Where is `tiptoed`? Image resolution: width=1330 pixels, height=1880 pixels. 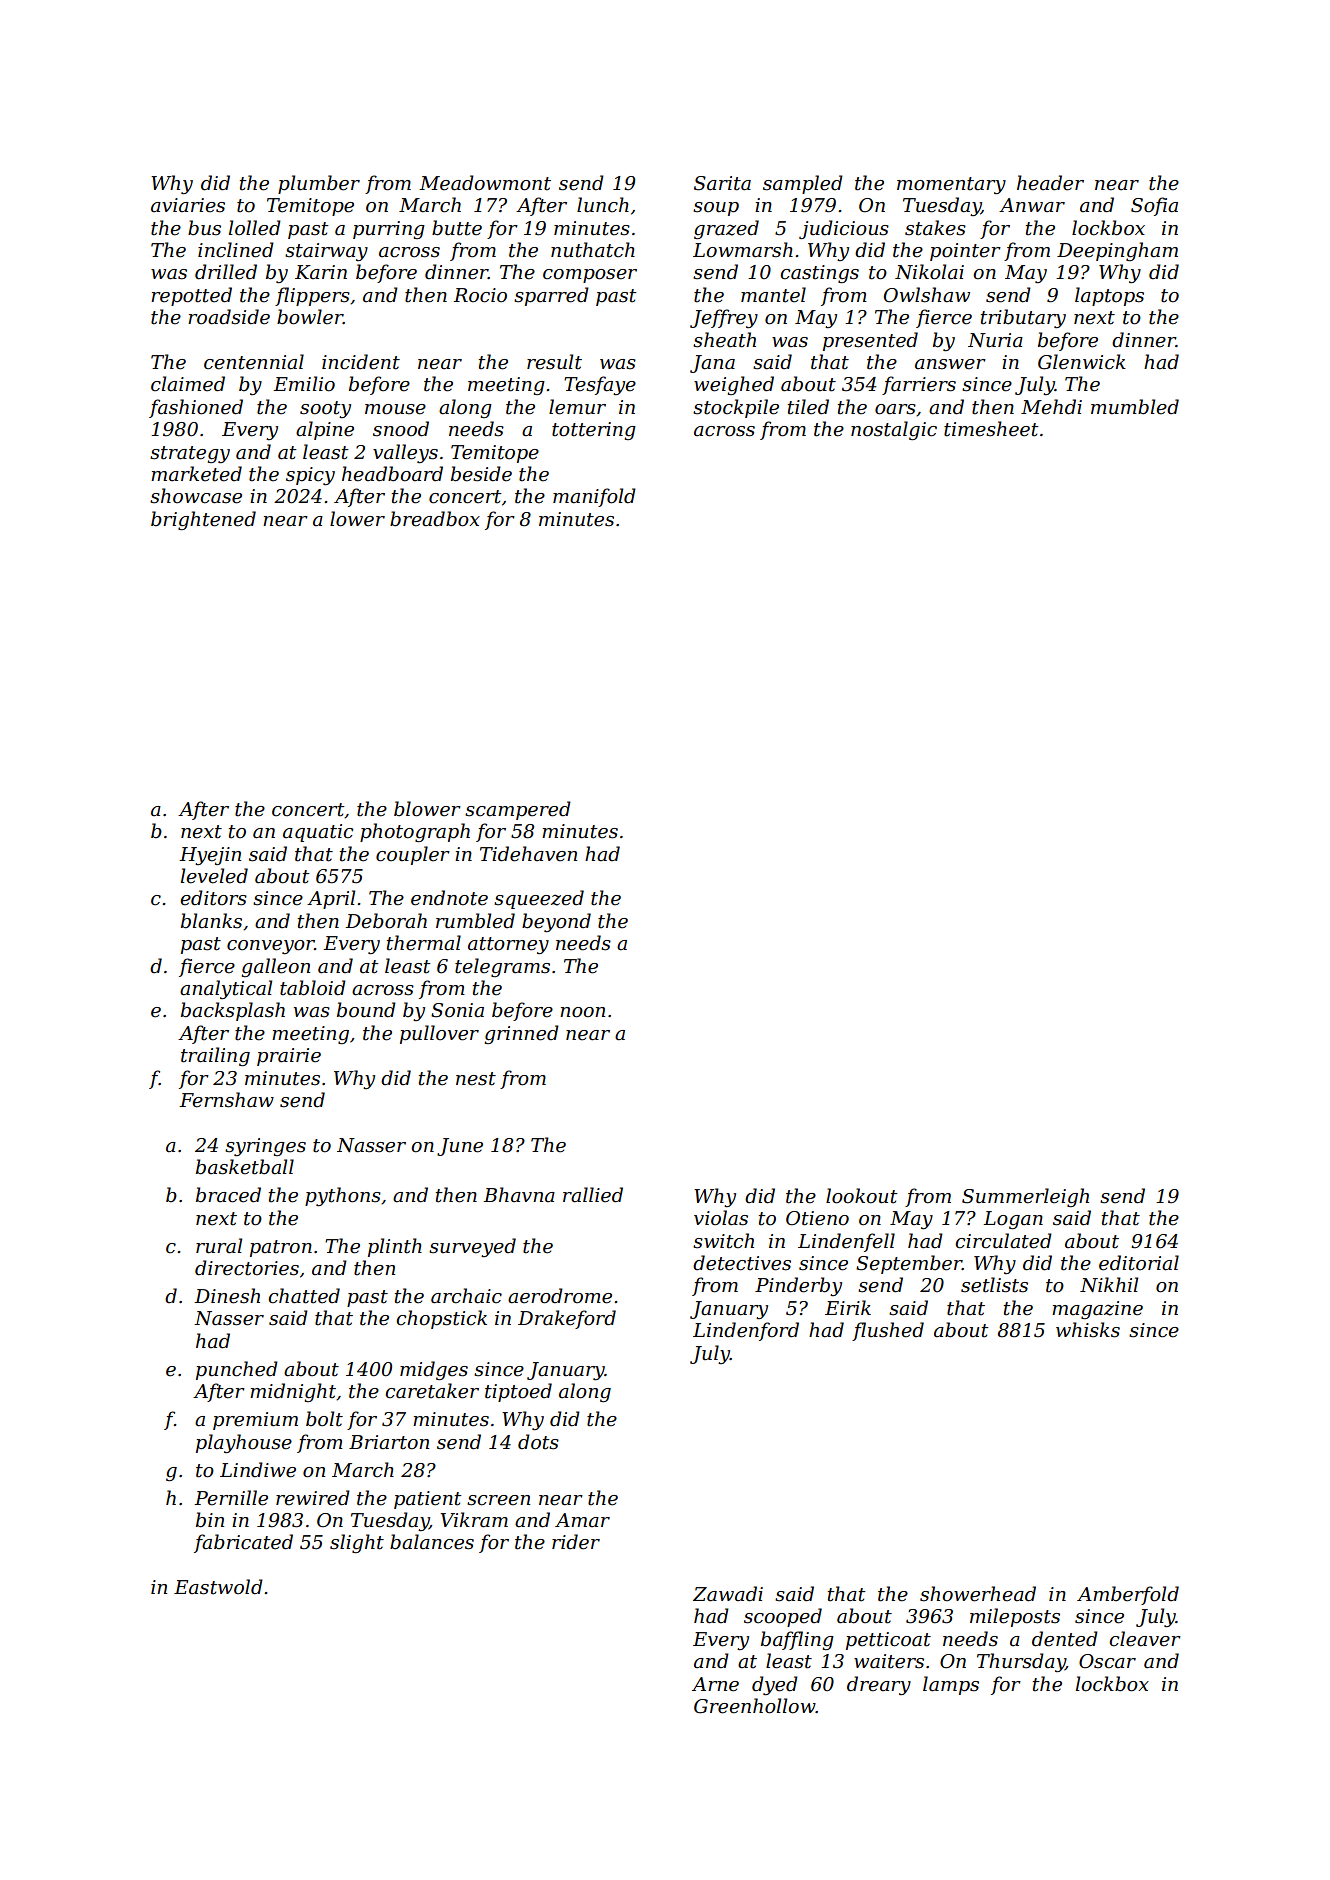 tiptoed is located at coordinates (518, 1392).
